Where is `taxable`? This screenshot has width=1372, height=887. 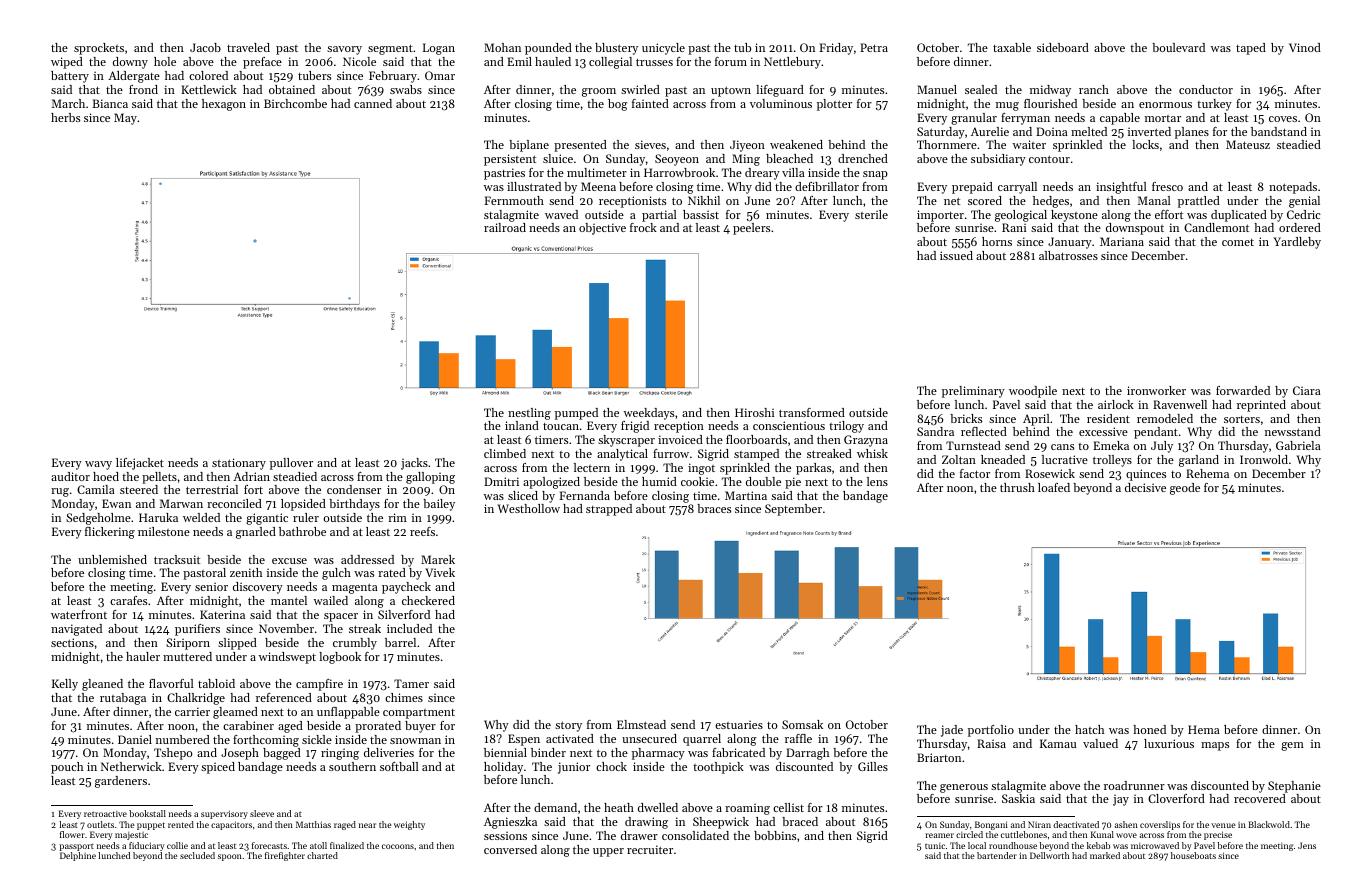
taxable is located at coordinates (1012, 47).
